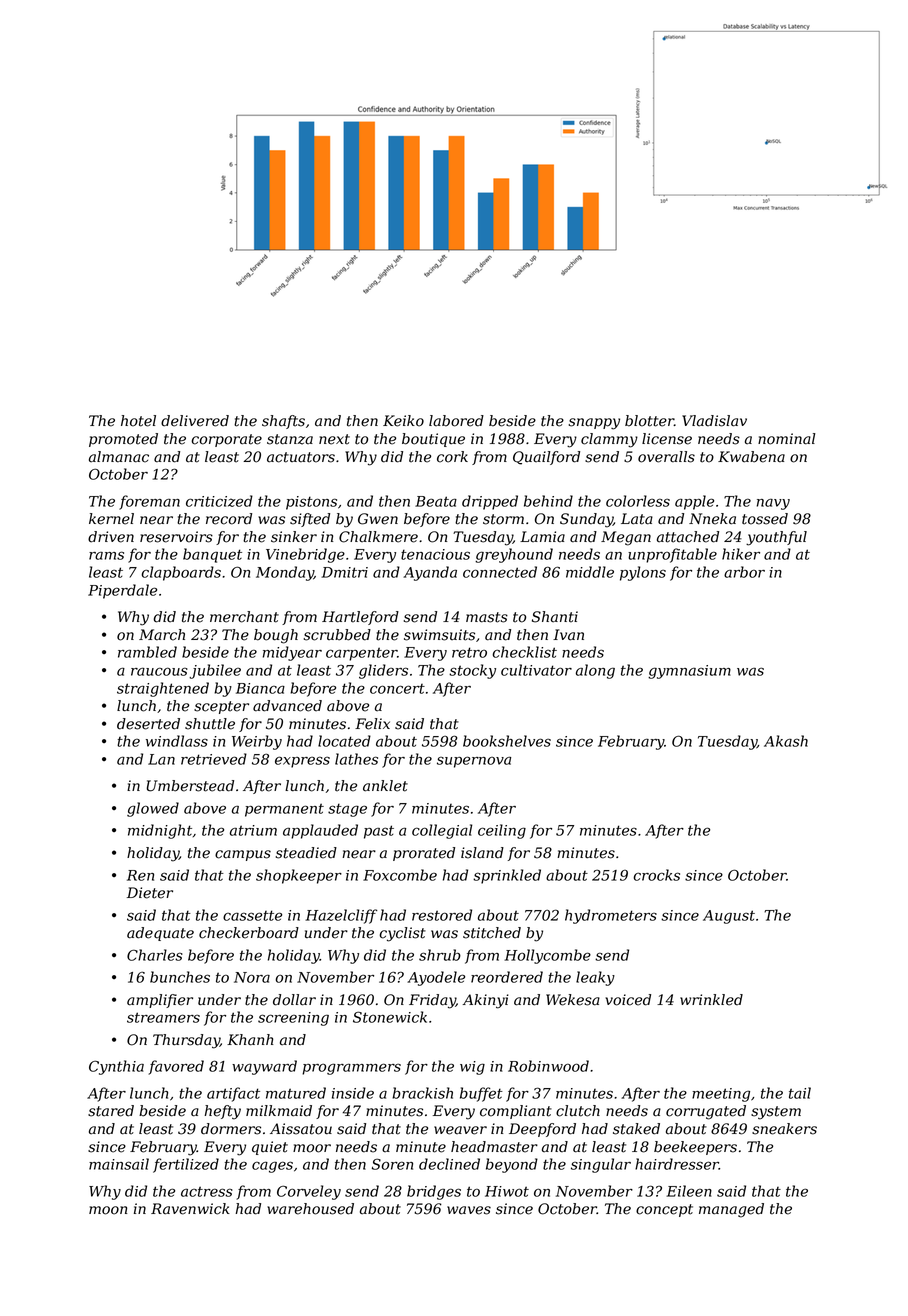  What do you see at coordinates (546, 458) in the screenshot?
I see `Quailford` at bounding box center [546, 458].
